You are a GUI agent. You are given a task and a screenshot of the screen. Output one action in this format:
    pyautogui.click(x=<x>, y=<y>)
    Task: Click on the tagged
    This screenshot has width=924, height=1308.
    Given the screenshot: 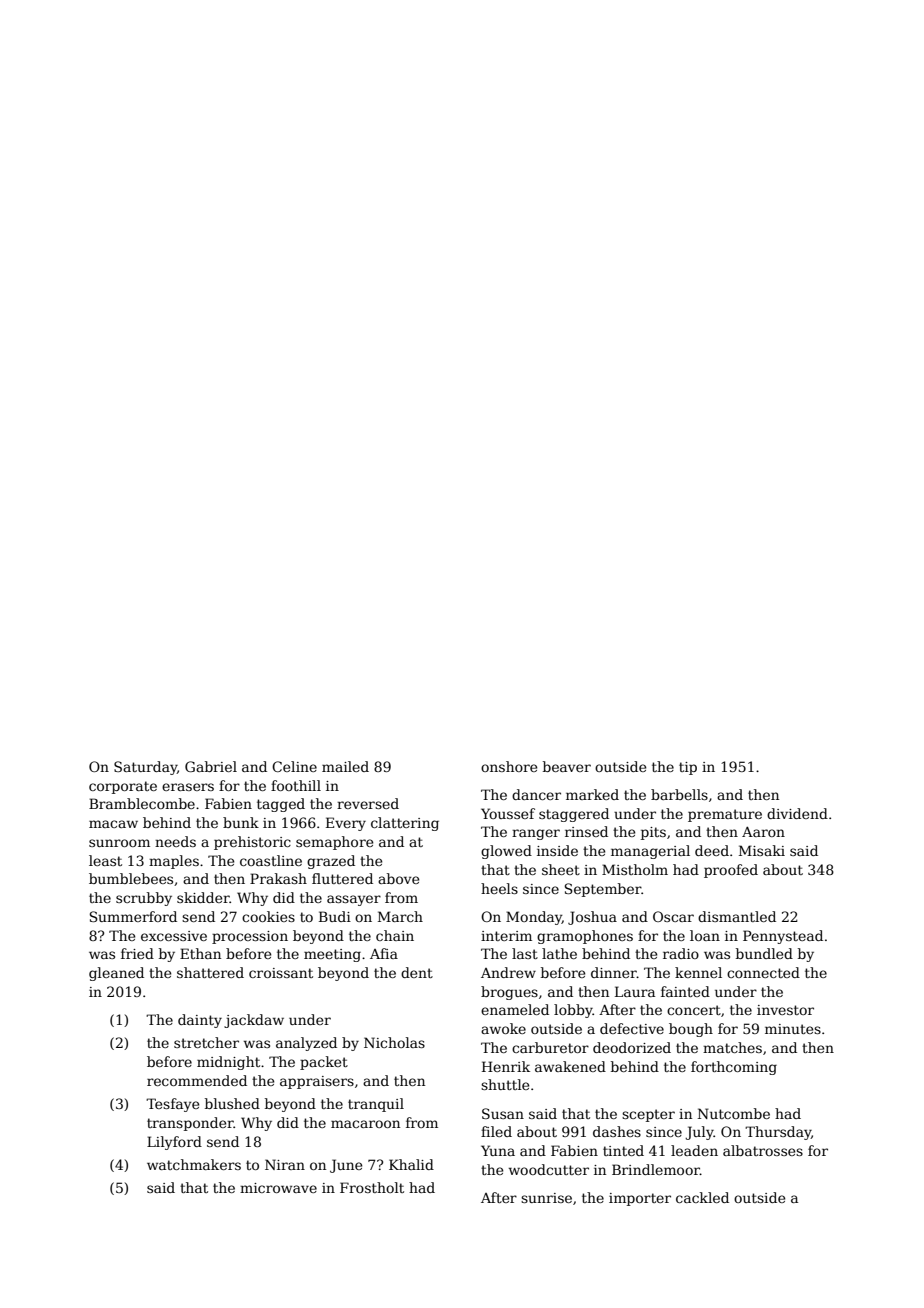 What is the action you would take?
    pyautogui.click(x=281, y=805)
